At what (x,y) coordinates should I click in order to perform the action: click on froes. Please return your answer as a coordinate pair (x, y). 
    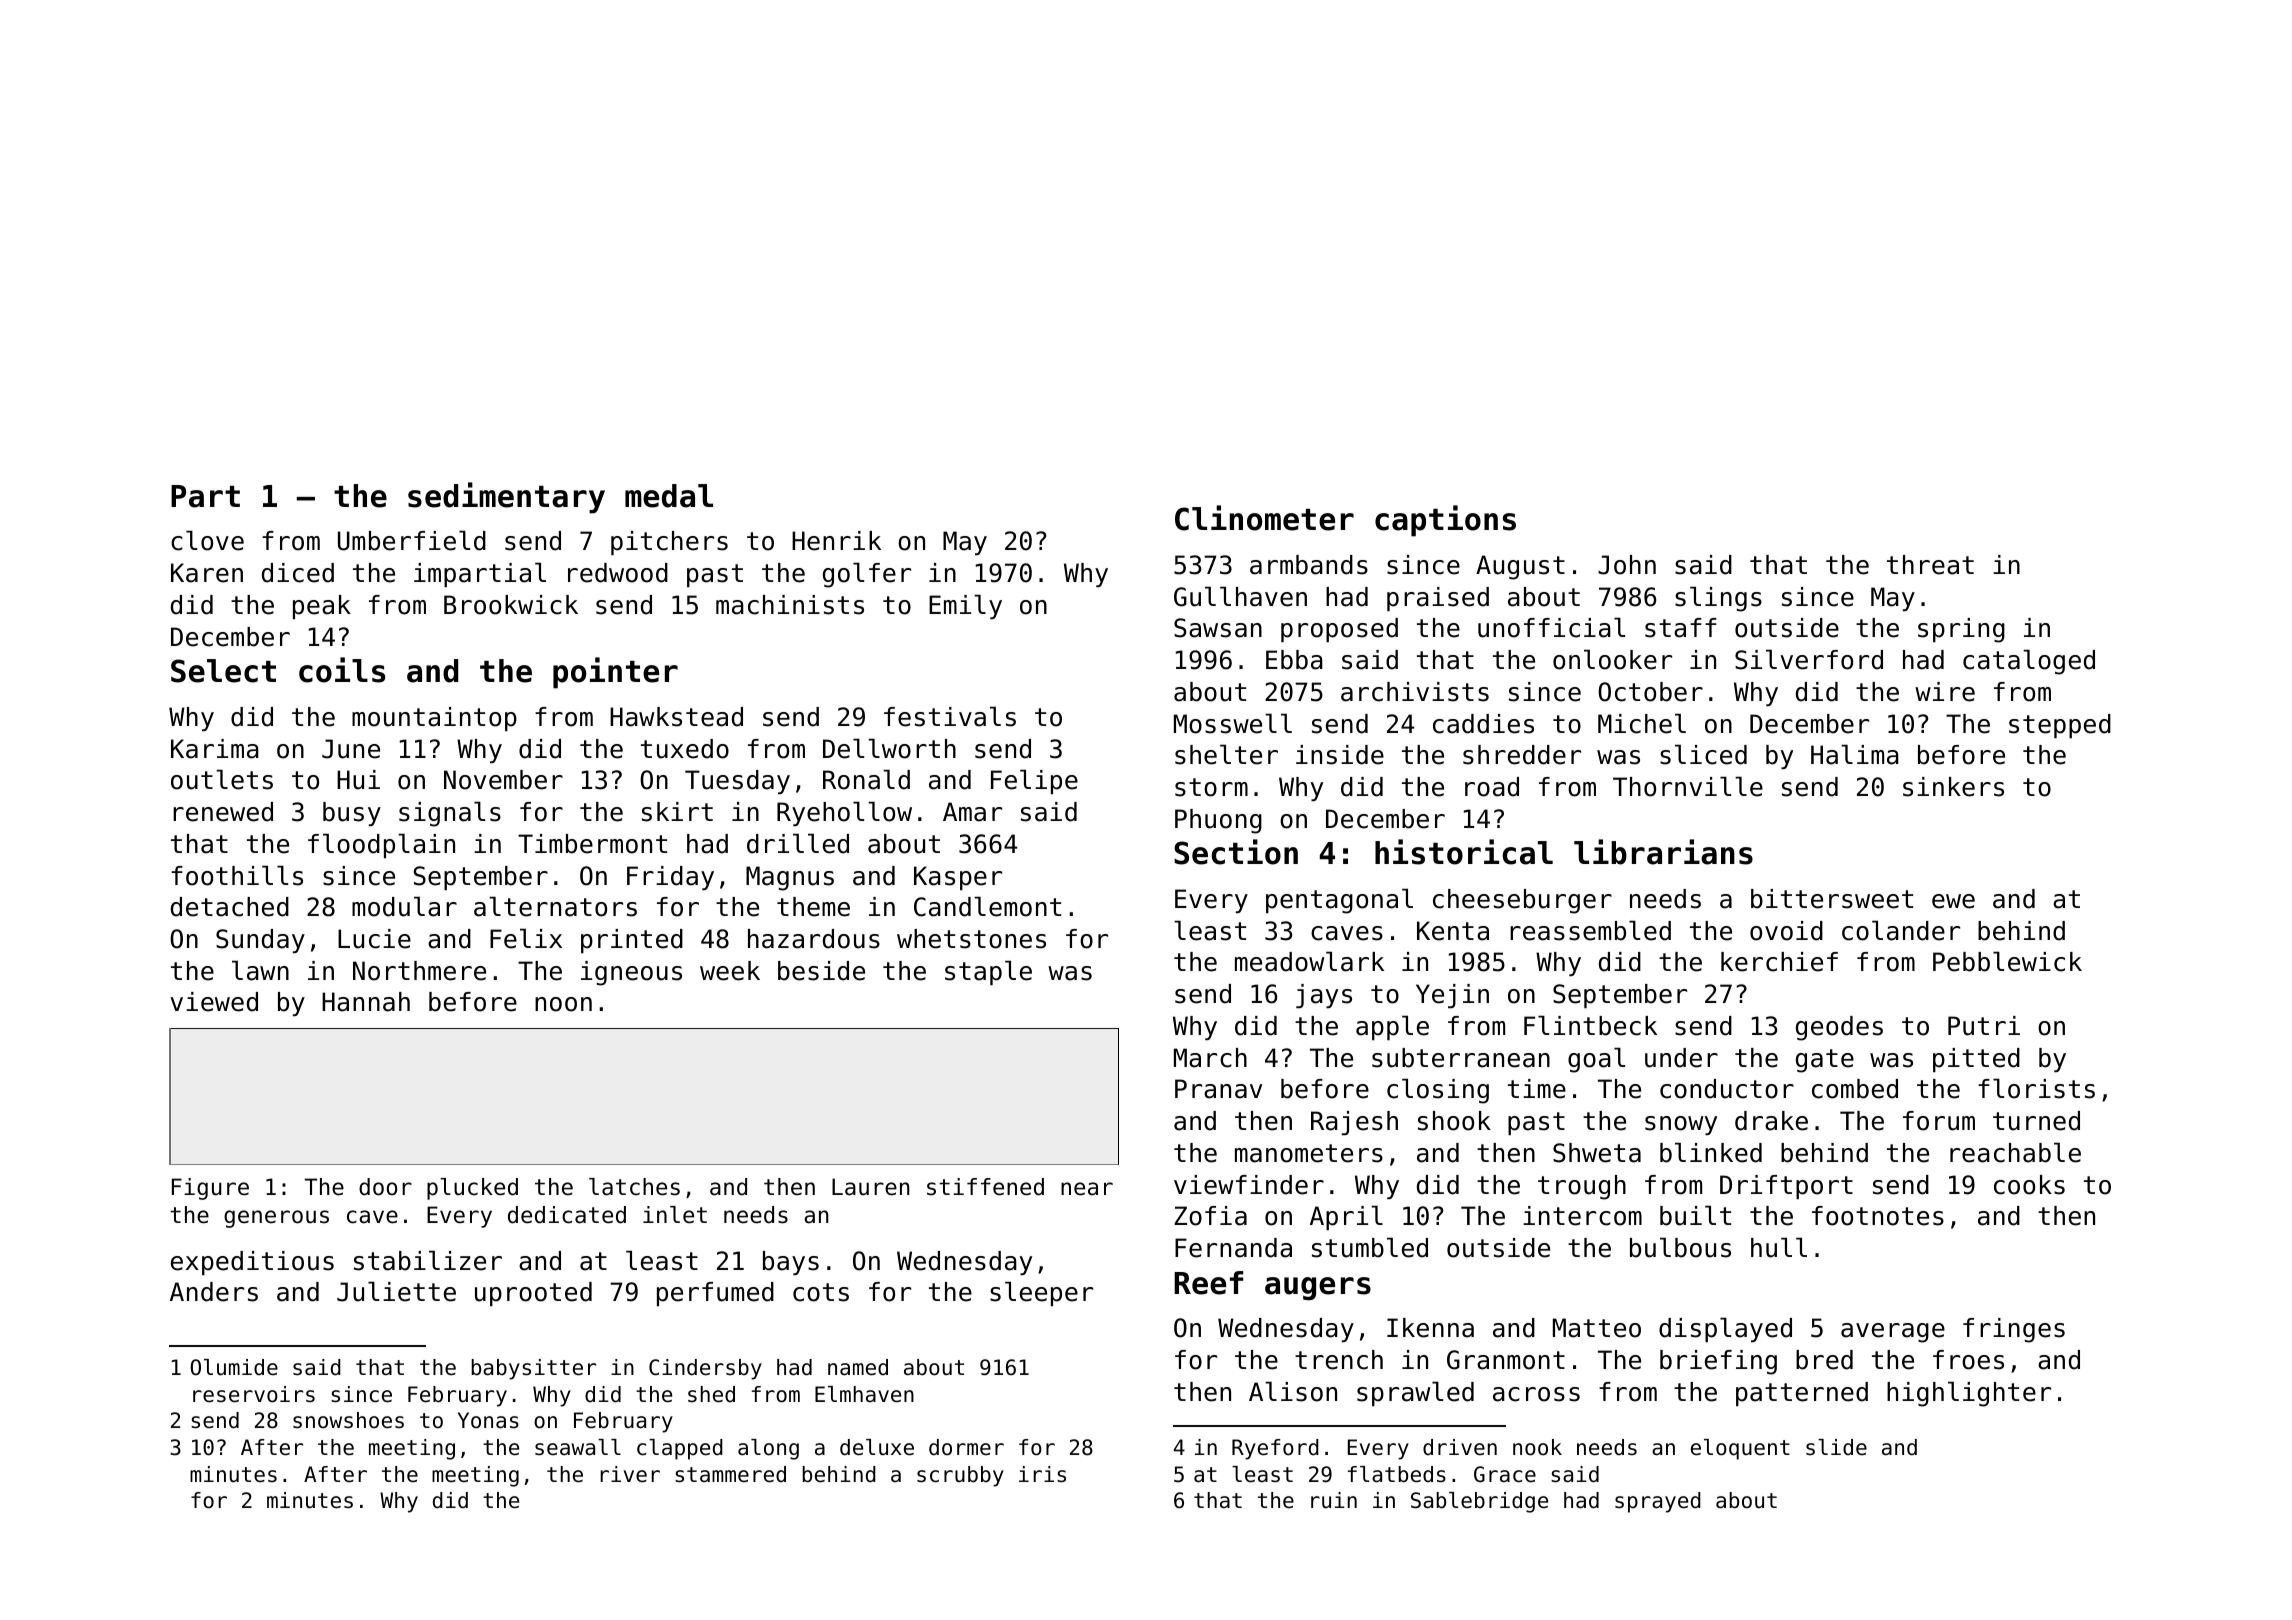
    Looking at the image, I should click on (1968, 1360).
